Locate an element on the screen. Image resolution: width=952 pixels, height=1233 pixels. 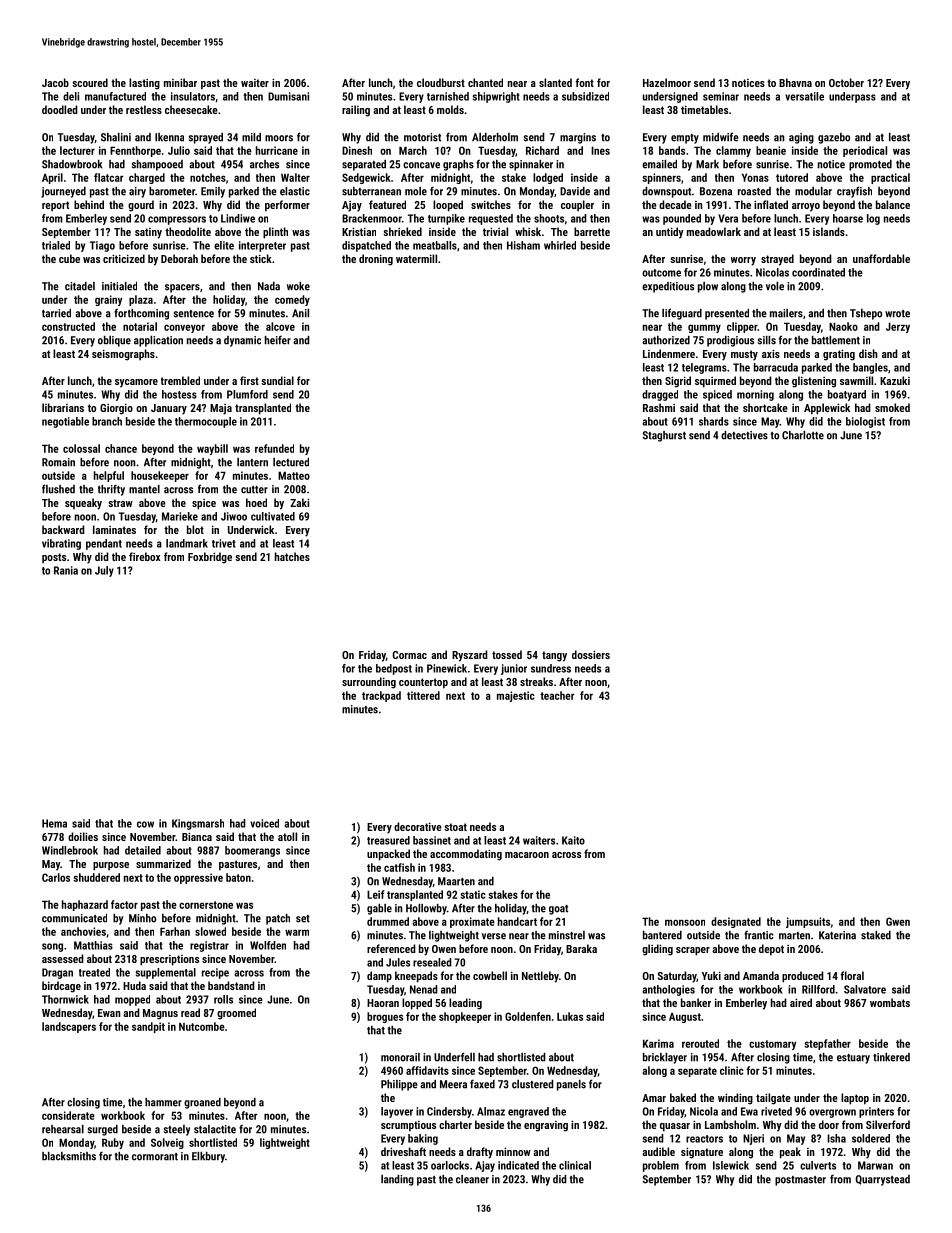
jumpsuits is located at coordinates (808, 922).
